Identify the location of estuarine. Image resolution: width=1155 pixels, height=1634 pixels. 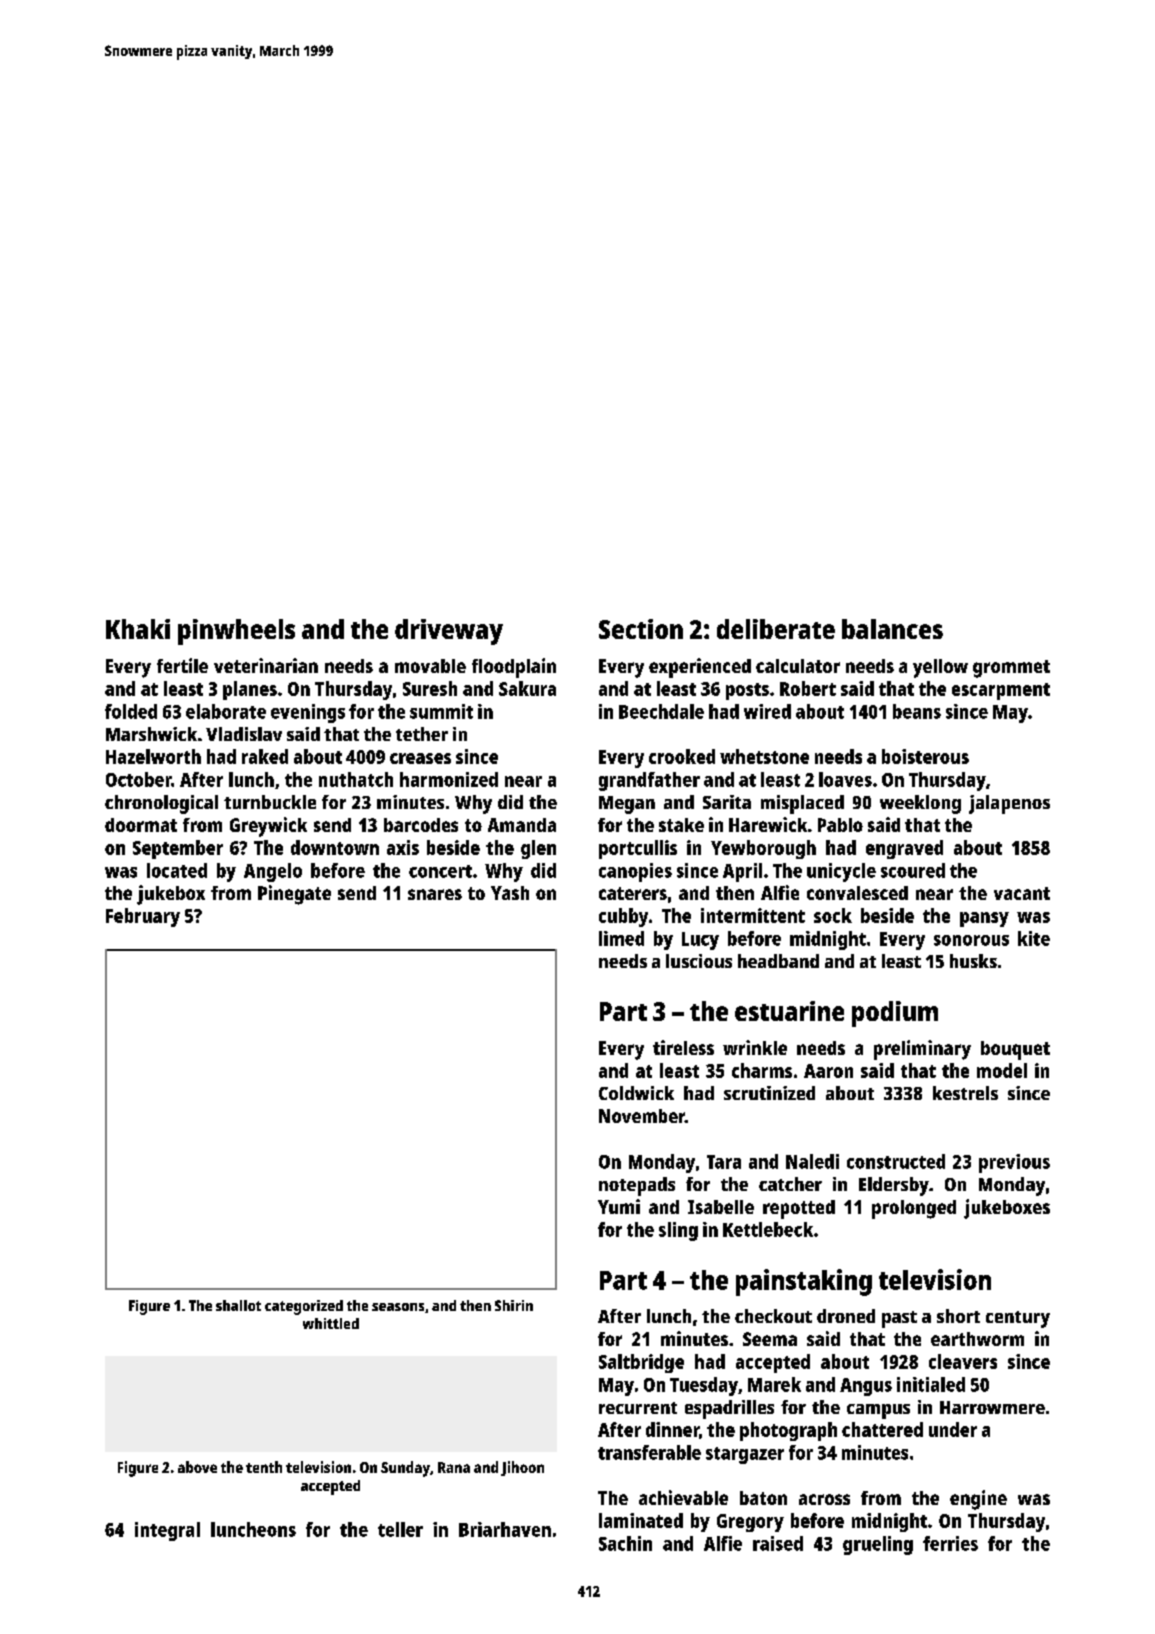
(789, 1011).
